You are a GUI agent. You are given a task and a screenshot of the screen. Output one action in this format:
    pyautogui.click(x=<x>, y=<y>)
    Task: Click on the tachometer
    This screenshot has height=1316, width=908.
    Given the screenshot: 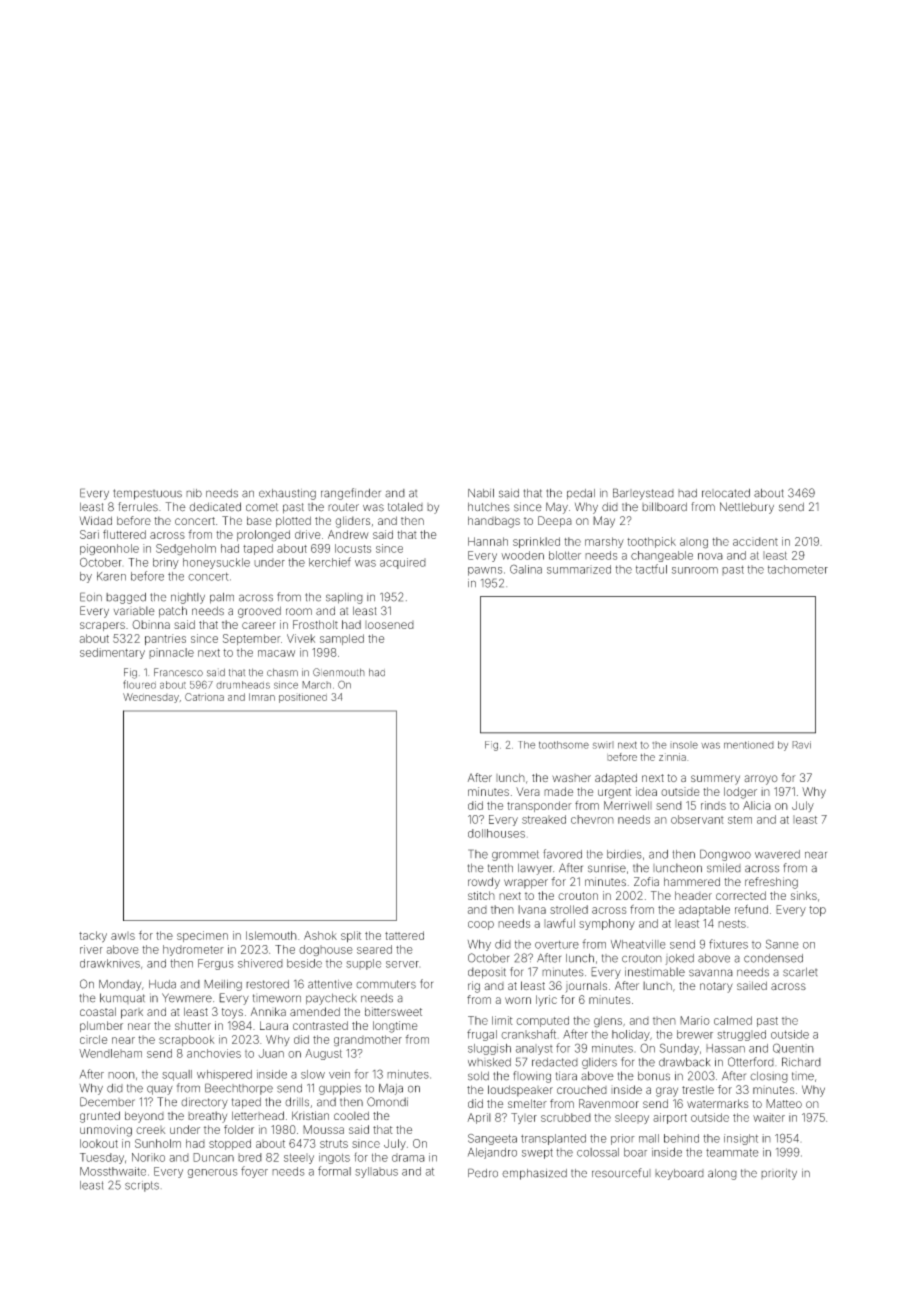 What is the action you would take?
    pyautogui.click(x=798, y=569)
